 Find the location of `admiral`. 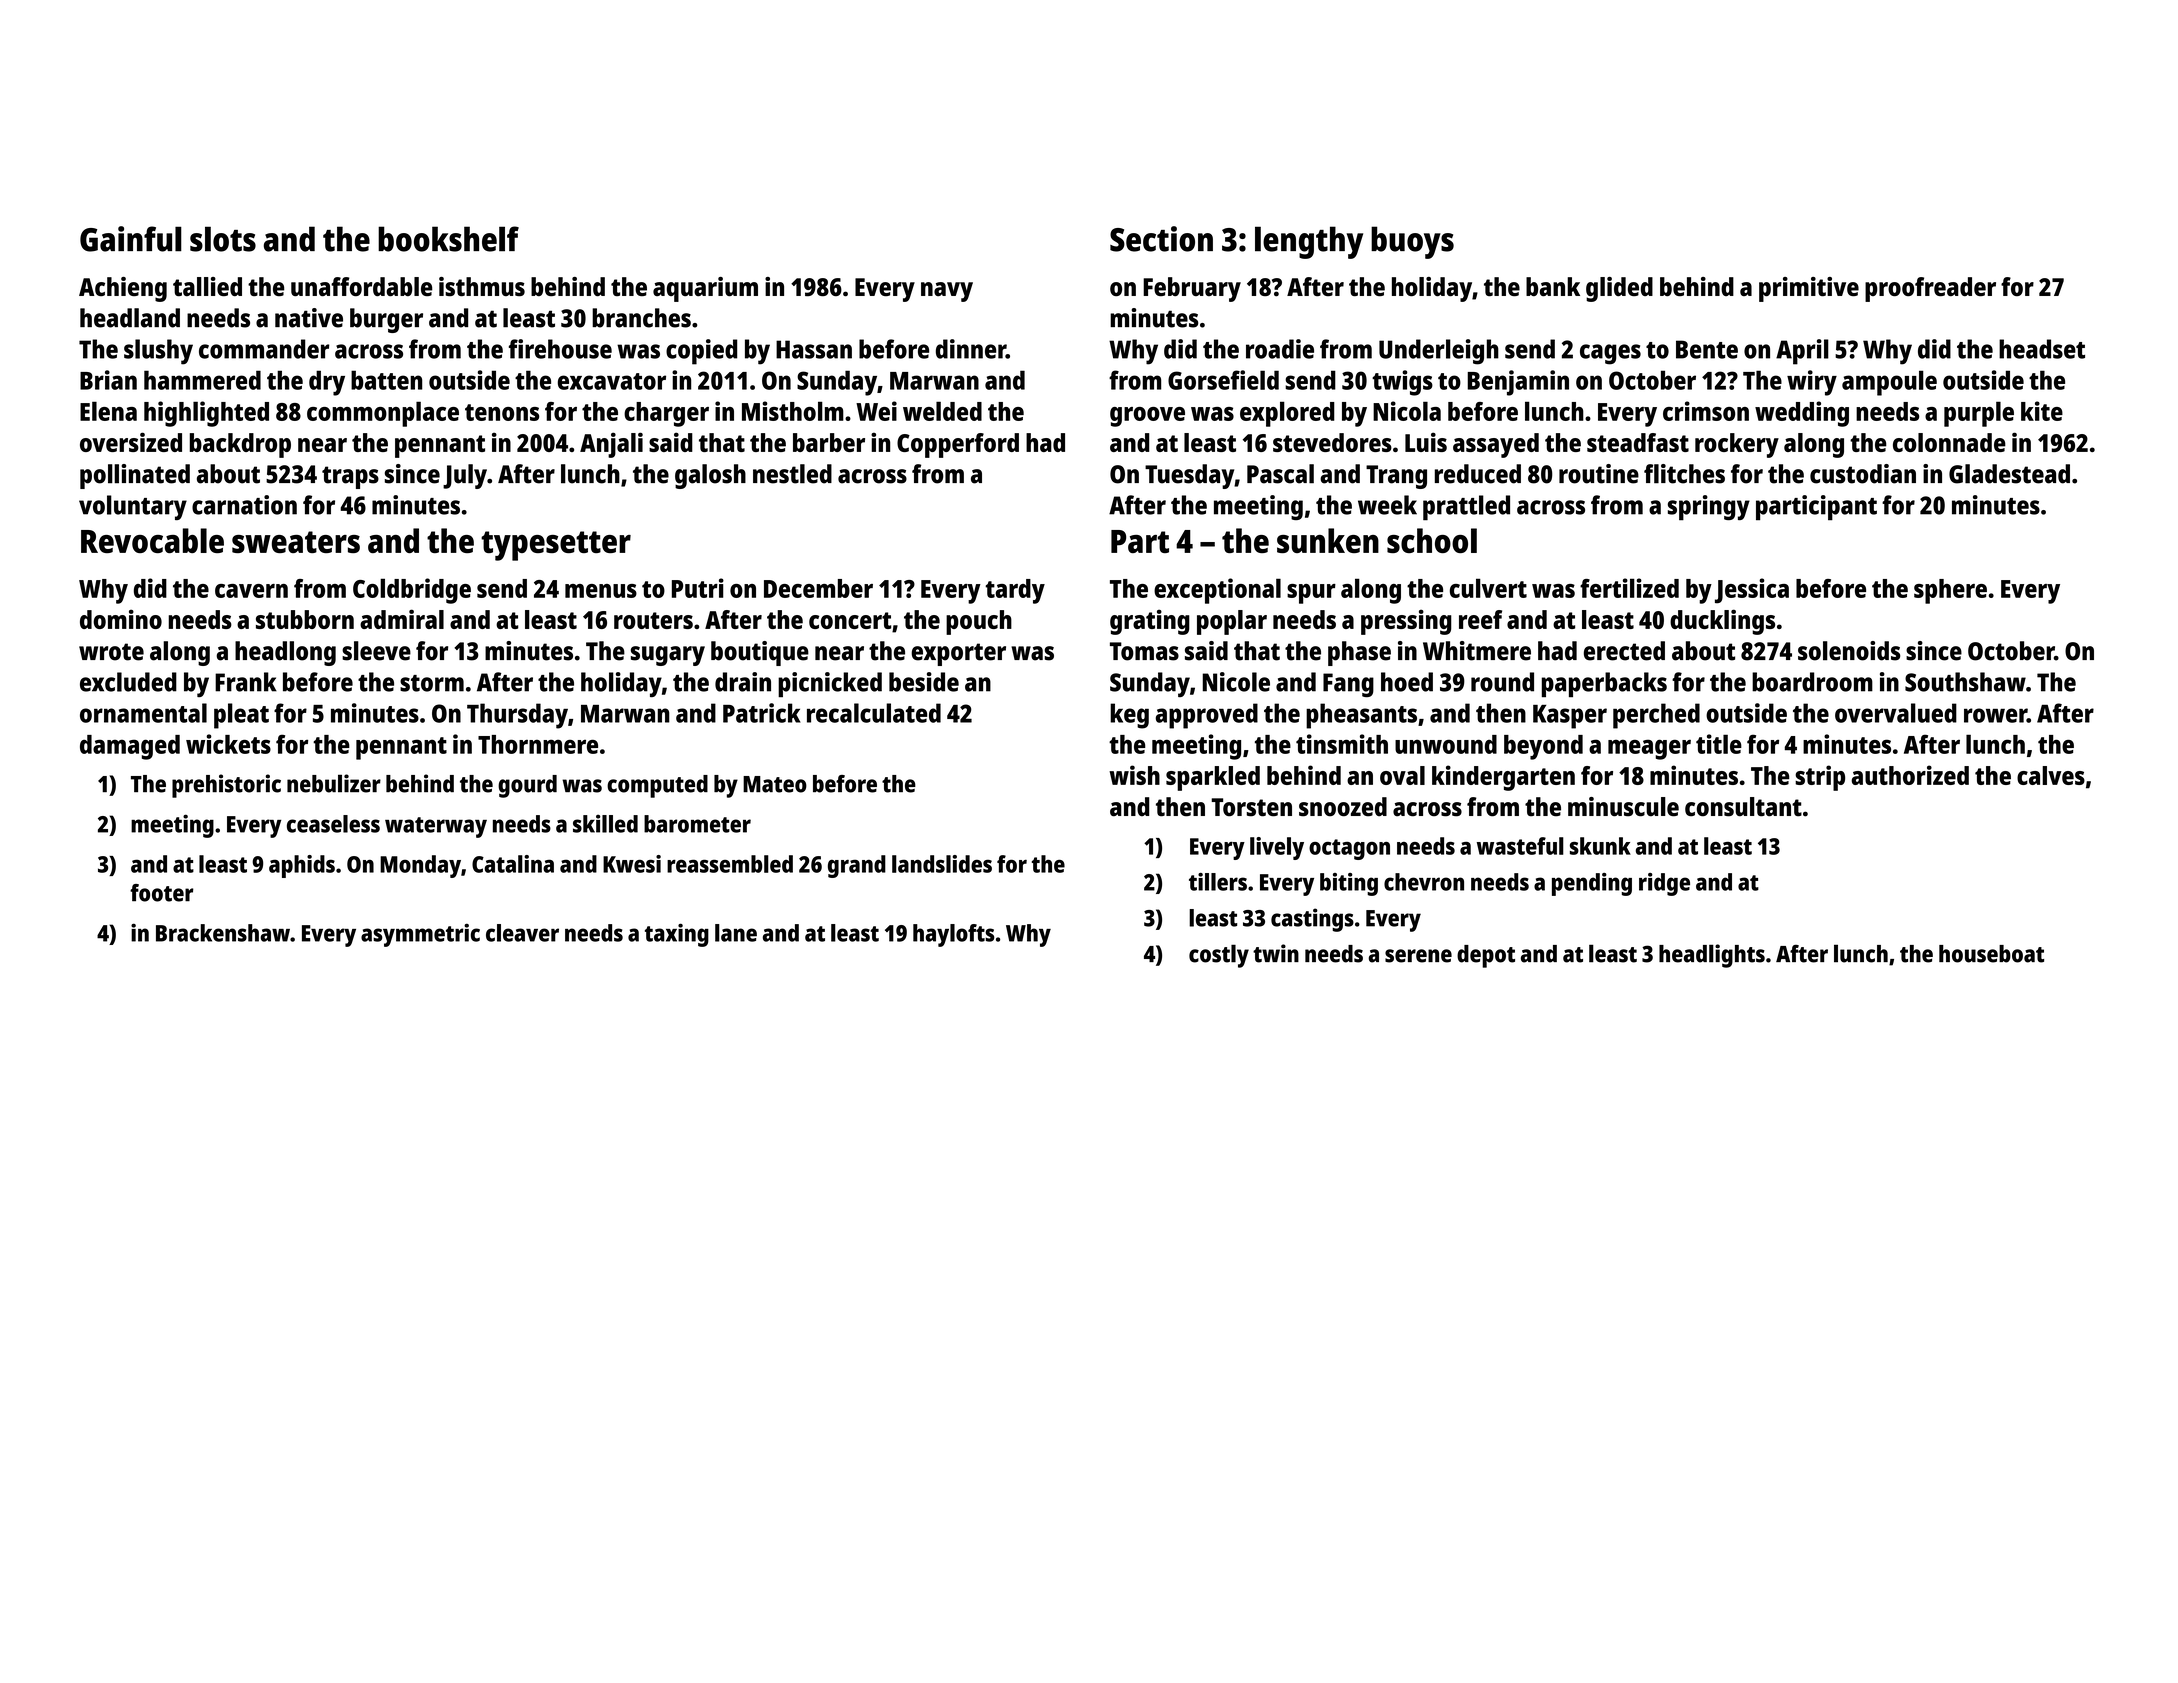

admiral is located at coordinates (402, 619).
